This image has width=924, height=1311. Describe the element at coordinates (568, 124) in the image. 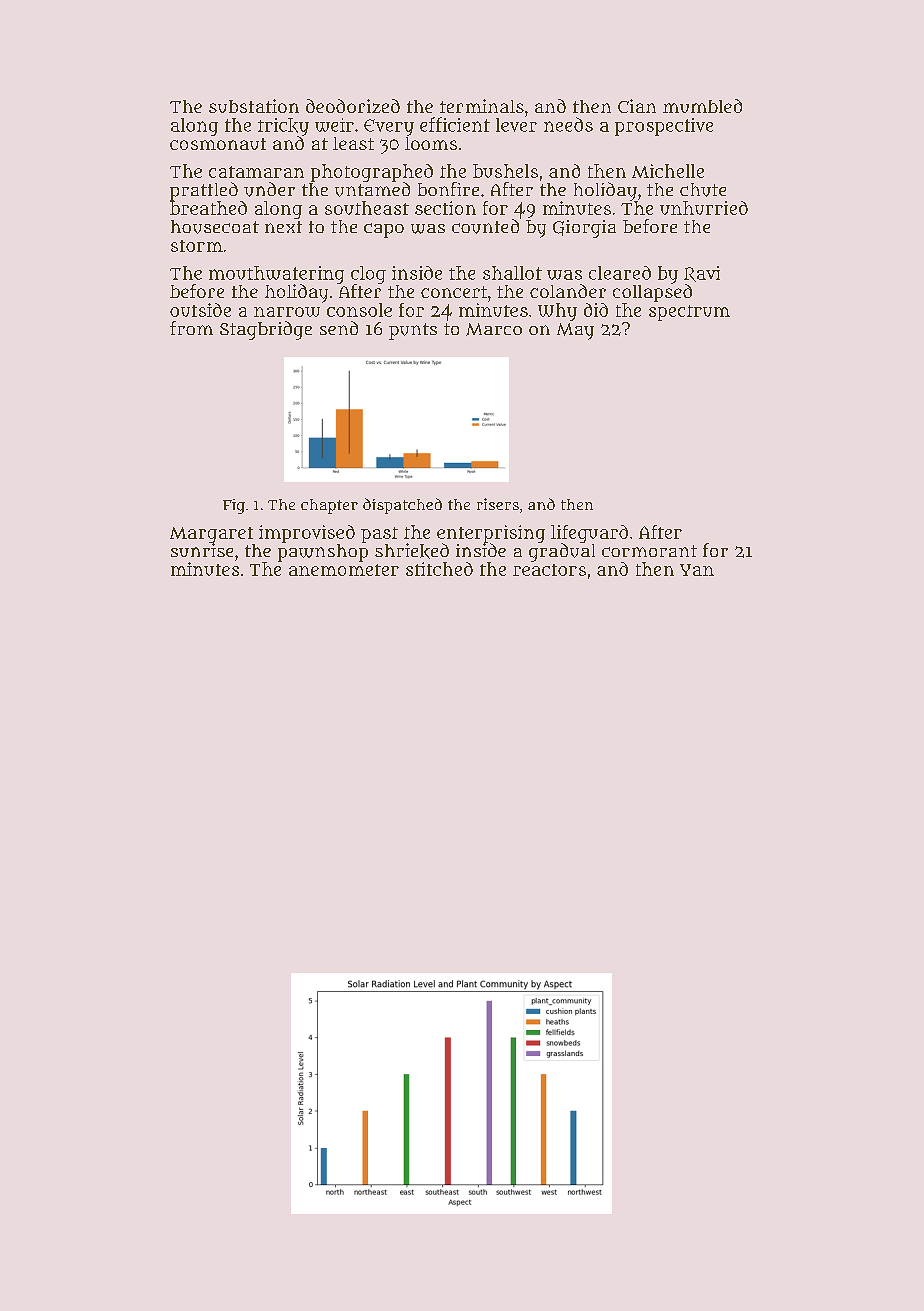

I see `needs` at that location.
